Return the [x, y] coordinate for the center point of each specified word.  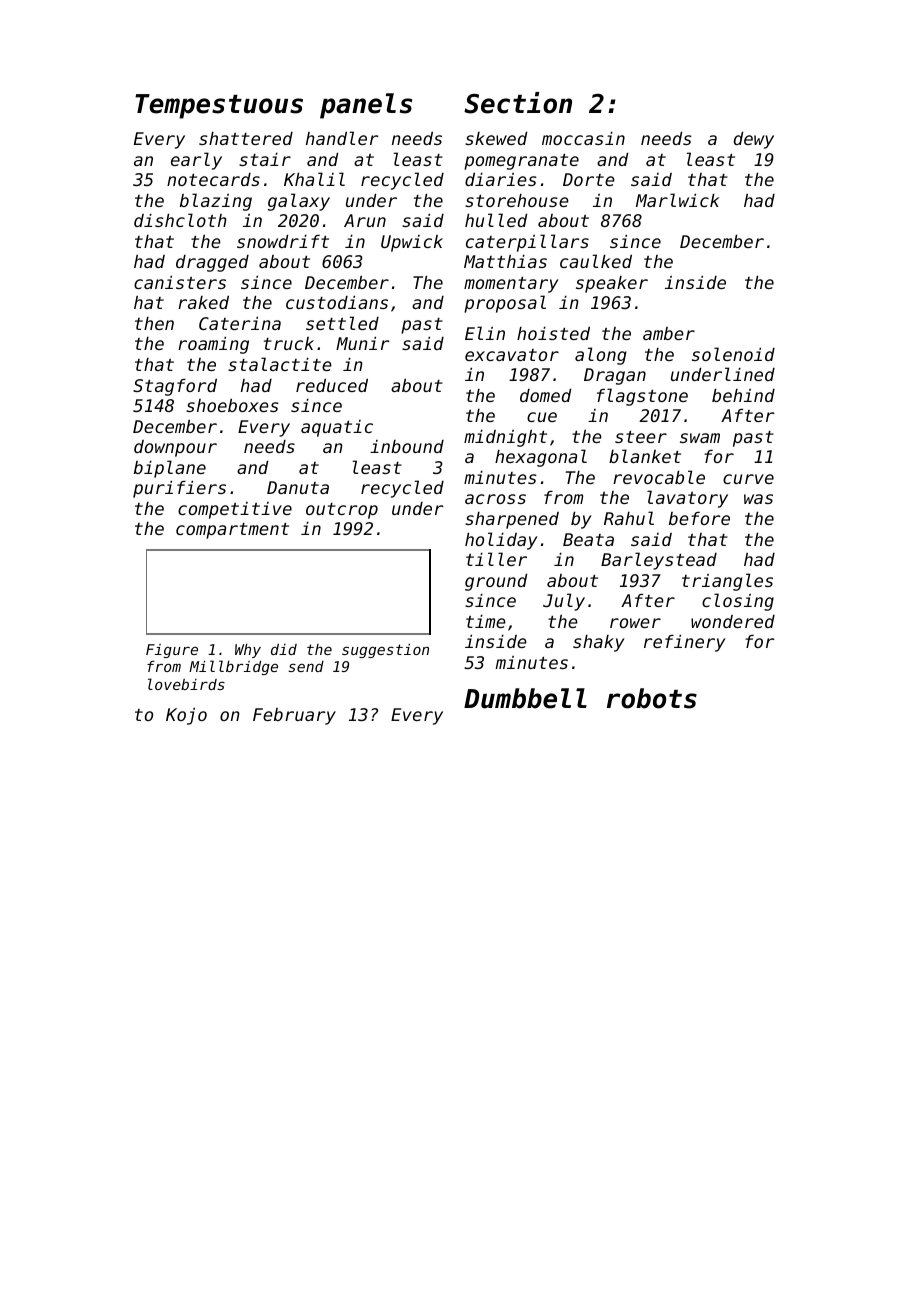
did [284, 649]
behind [743, 395]
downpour [175, 448]
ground [496, 582]
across [495, 499]
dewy [754, 140]
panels [366, 106]
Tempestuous [219, 106]
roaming [213, 345]
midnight [505, 438]
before [699, 518]
